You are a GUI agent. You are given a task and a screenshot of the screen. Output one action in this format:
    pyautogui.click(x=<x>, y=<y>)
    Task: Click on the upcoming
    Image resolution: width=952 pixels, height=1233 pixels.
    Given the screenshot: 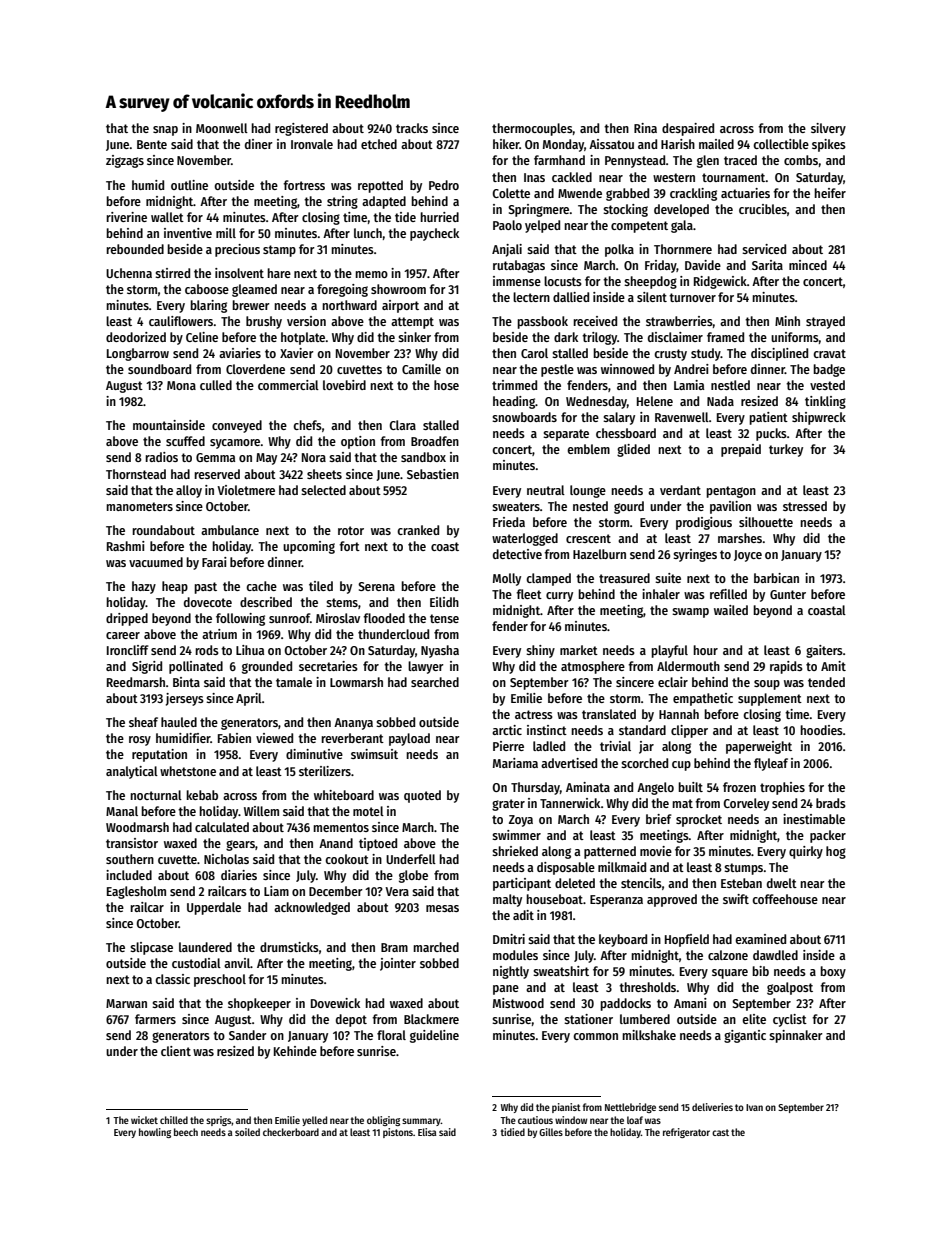 What is the action you would take?
    pyautogui.click(x=309, y=547)
